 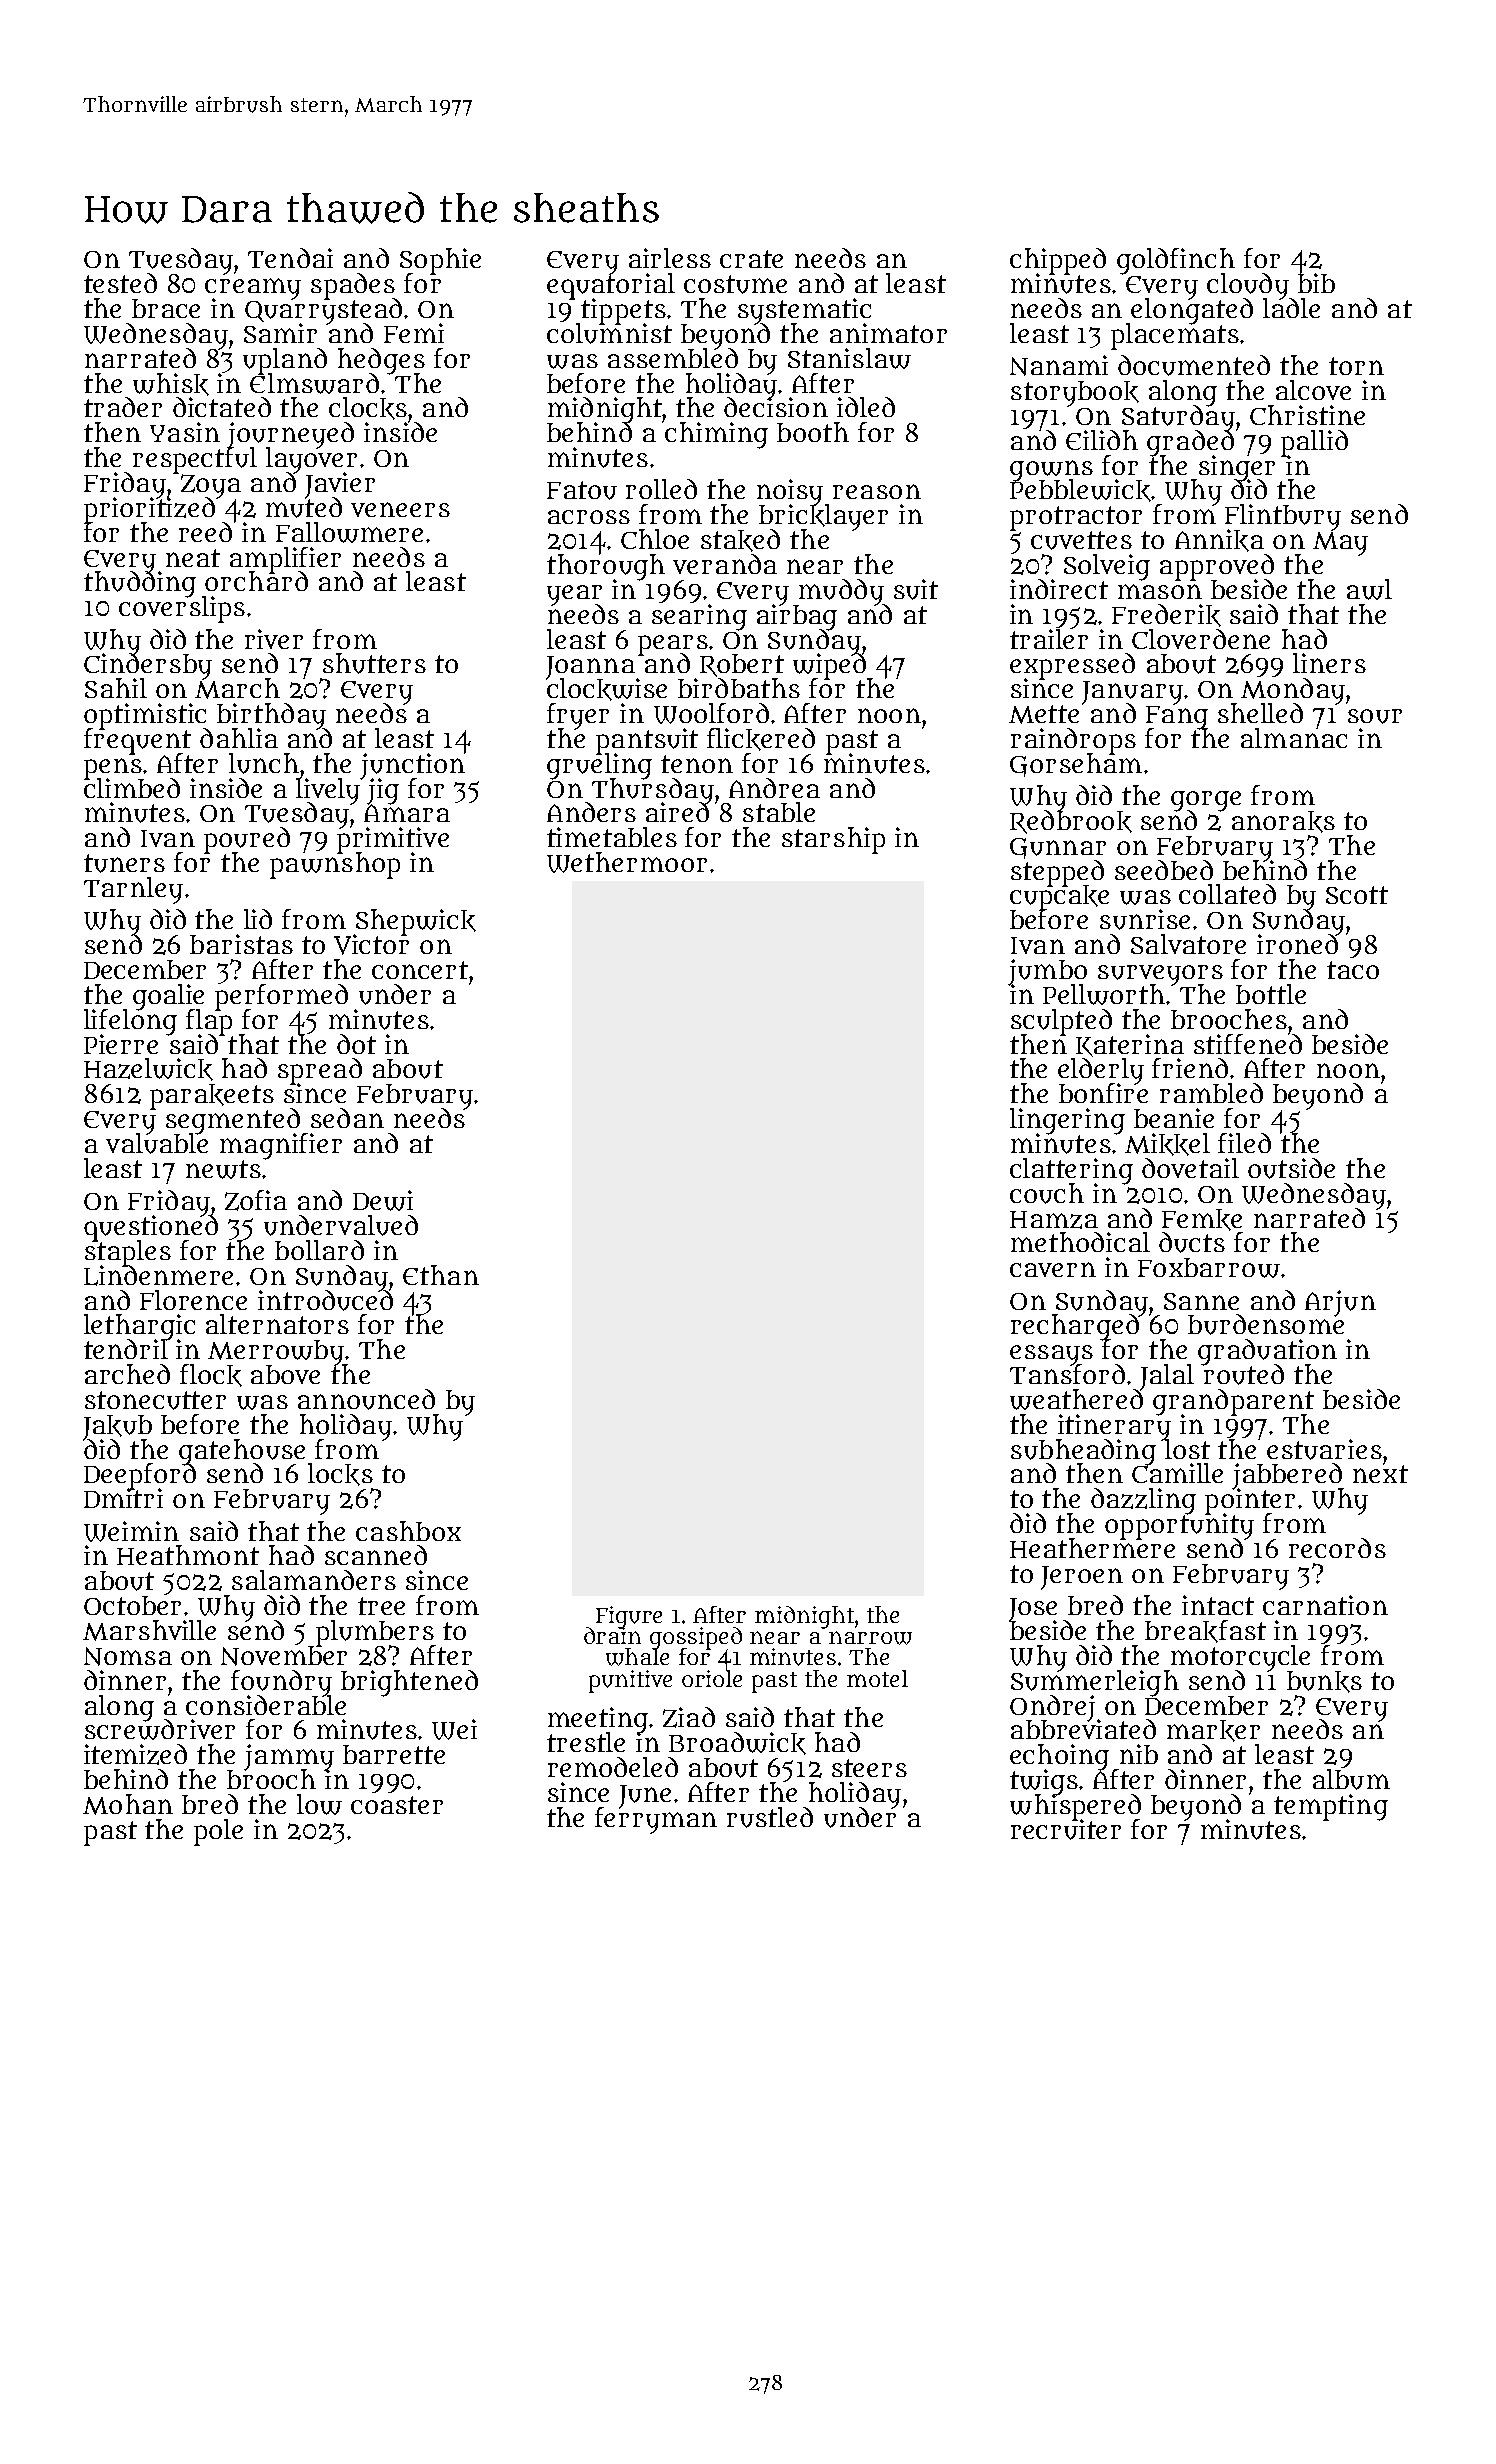 What do you see at coordinates (1233, 1402) in the page?
I see `grandparent` at bounding box center [1233, 1402].
